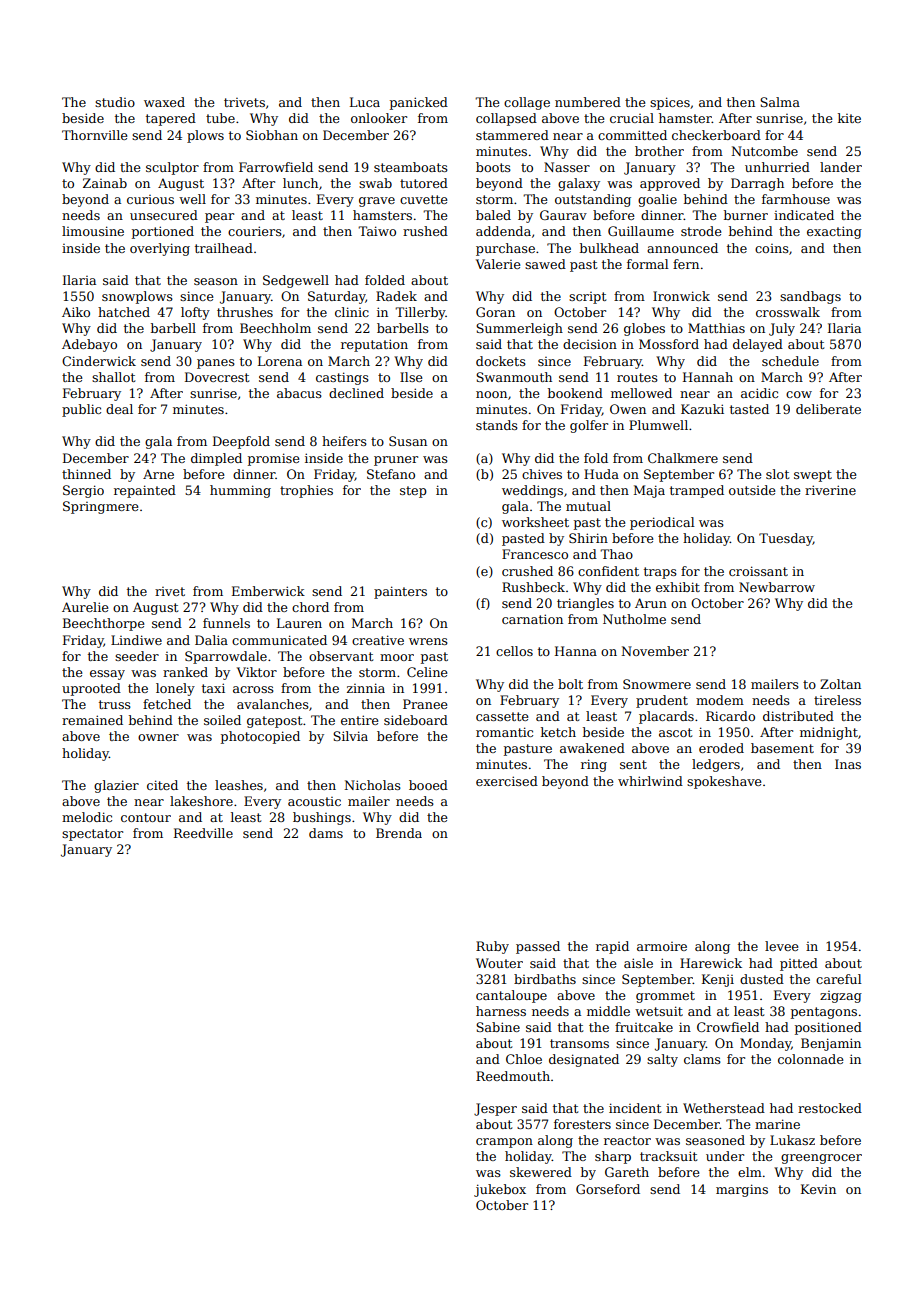 The width and height of the screenshot is (924, 1308). Describe the element at coordinates (570, 684) in the screenshot. I see `bolt` at that location.
